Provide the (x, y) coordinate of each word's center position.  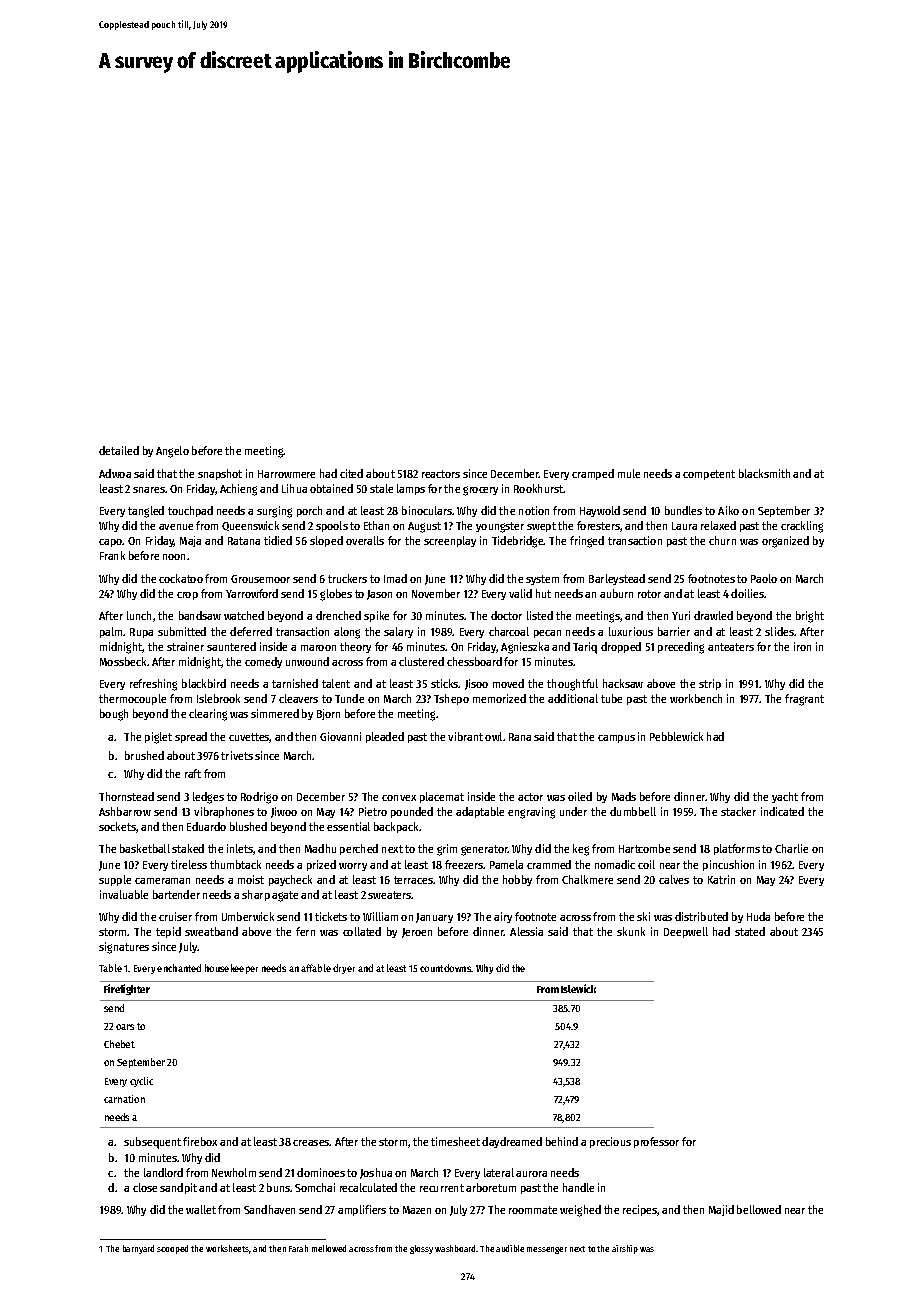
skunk (631, 931)
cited (351, 473)
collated (362, 931)
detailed (119, 450)
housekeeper (231, 969)
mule (629, 473)
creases (311, 1143)
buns (278, 1187)
